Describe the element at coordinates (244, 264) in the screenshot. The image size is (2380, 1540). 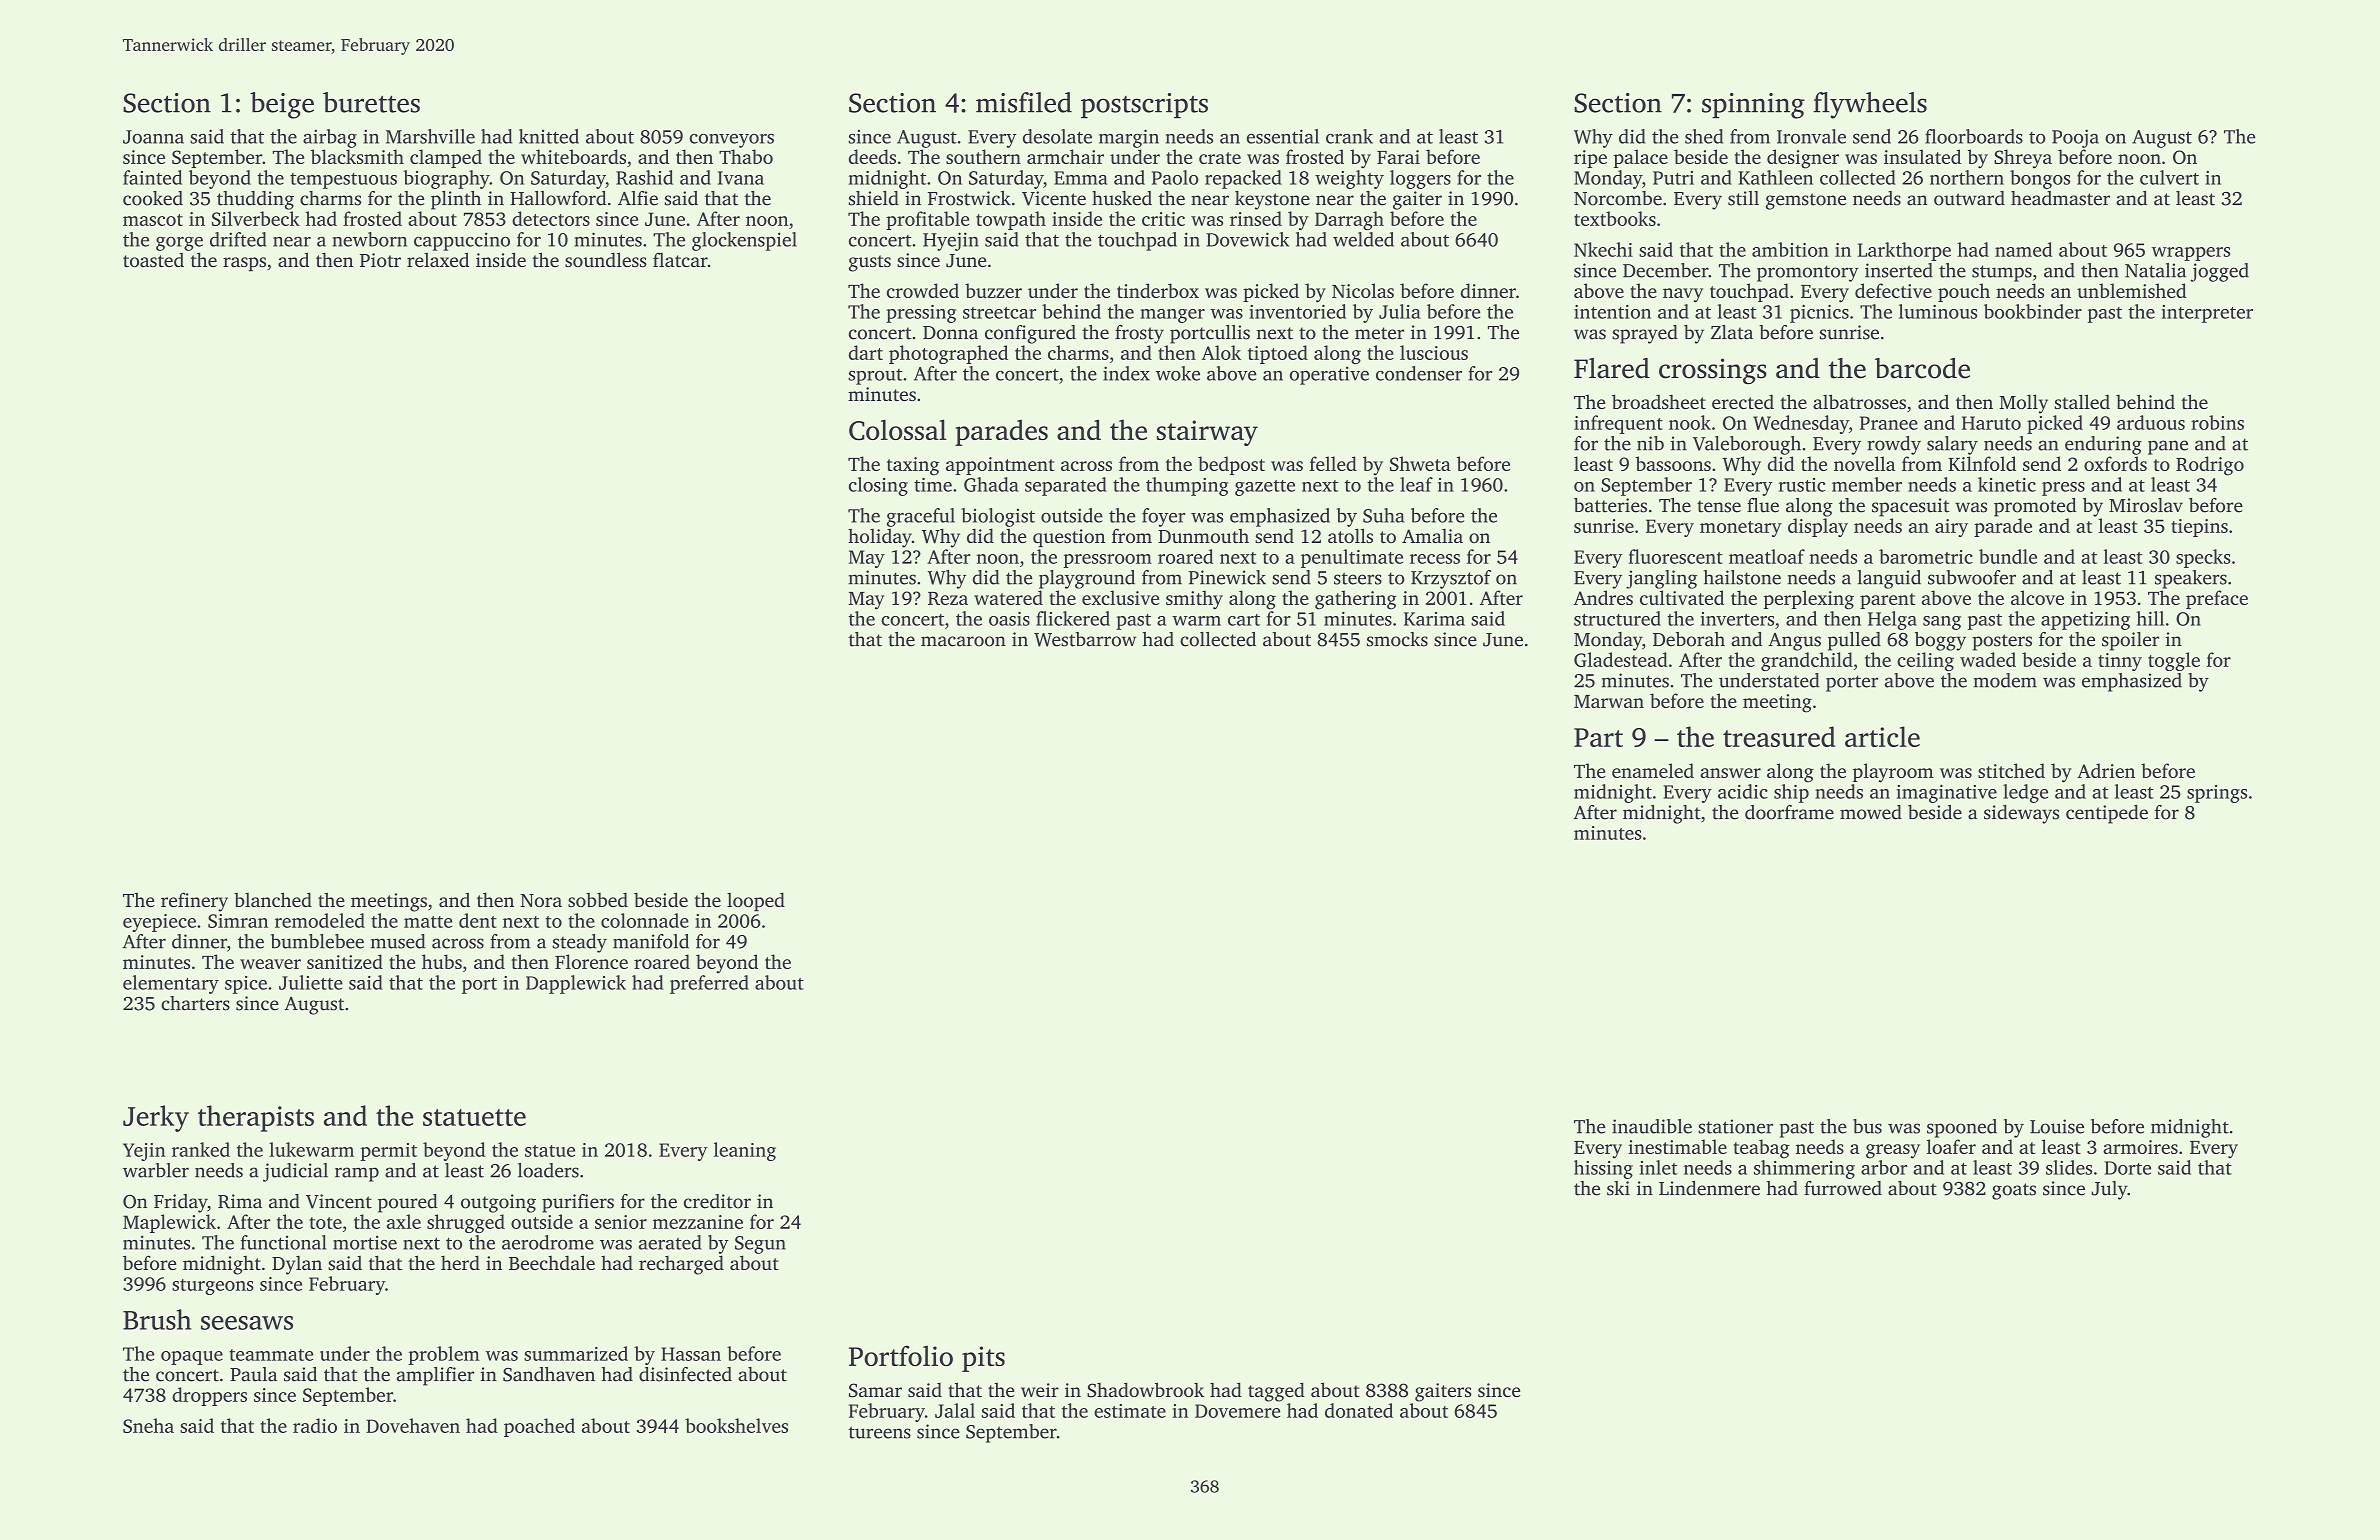
I see `rasps` at that location.
